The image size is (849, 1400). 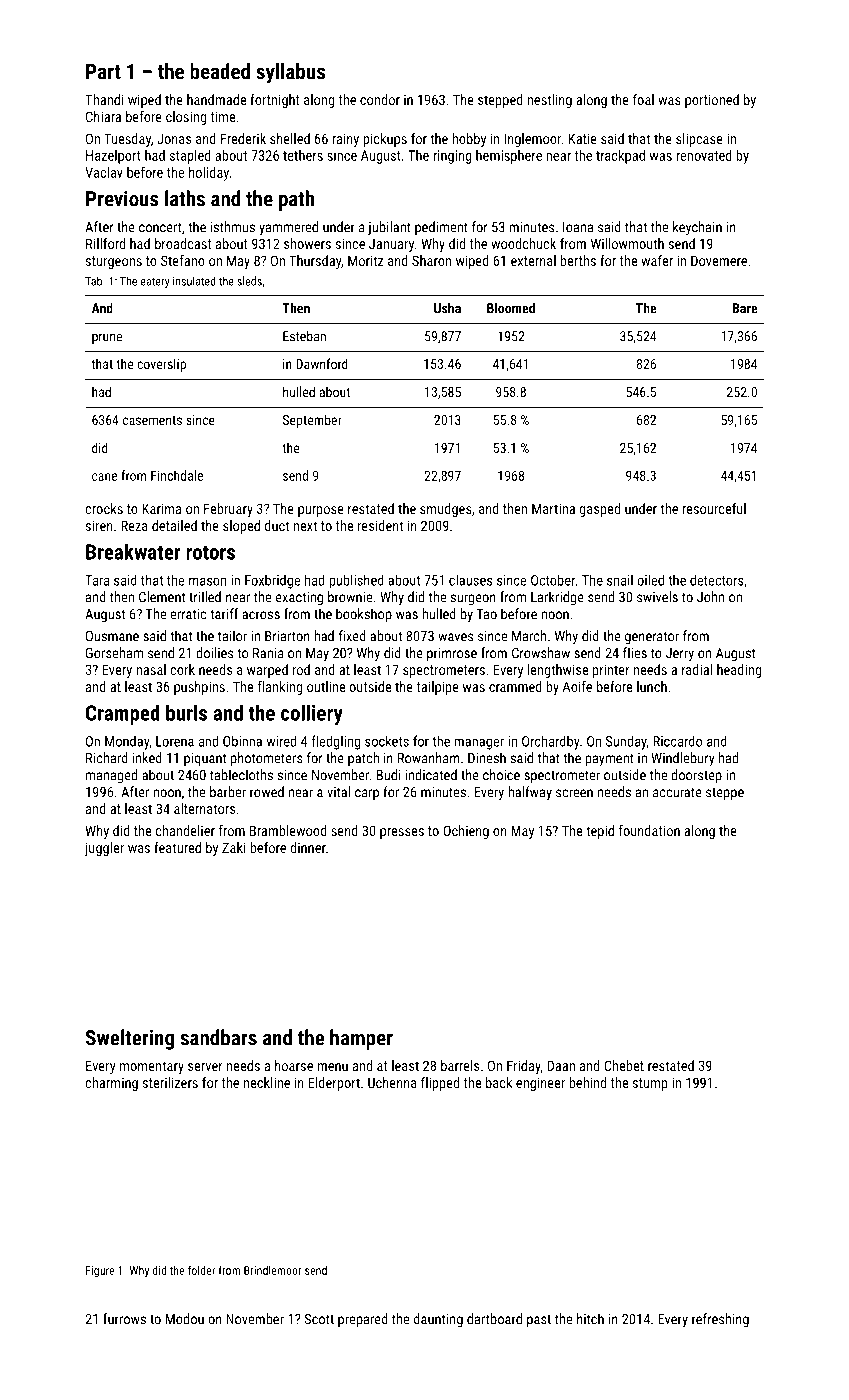 What do you see at coordinates (241, 527) in the screenshot?
I see `sloped` at bounding box center [241, 527].
